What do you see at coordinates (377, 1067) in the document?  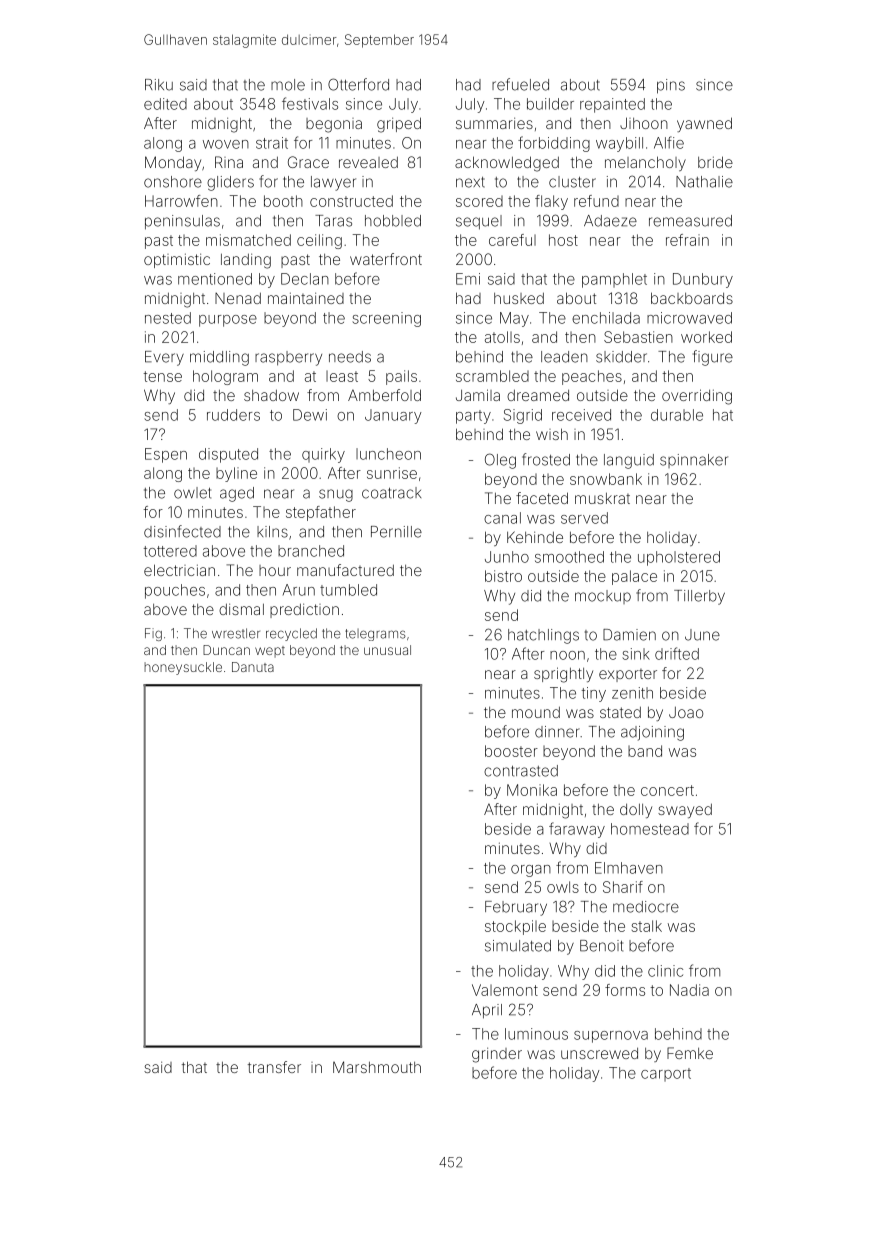 I see `Marshmouth` at bounding box center [377, 1067].
